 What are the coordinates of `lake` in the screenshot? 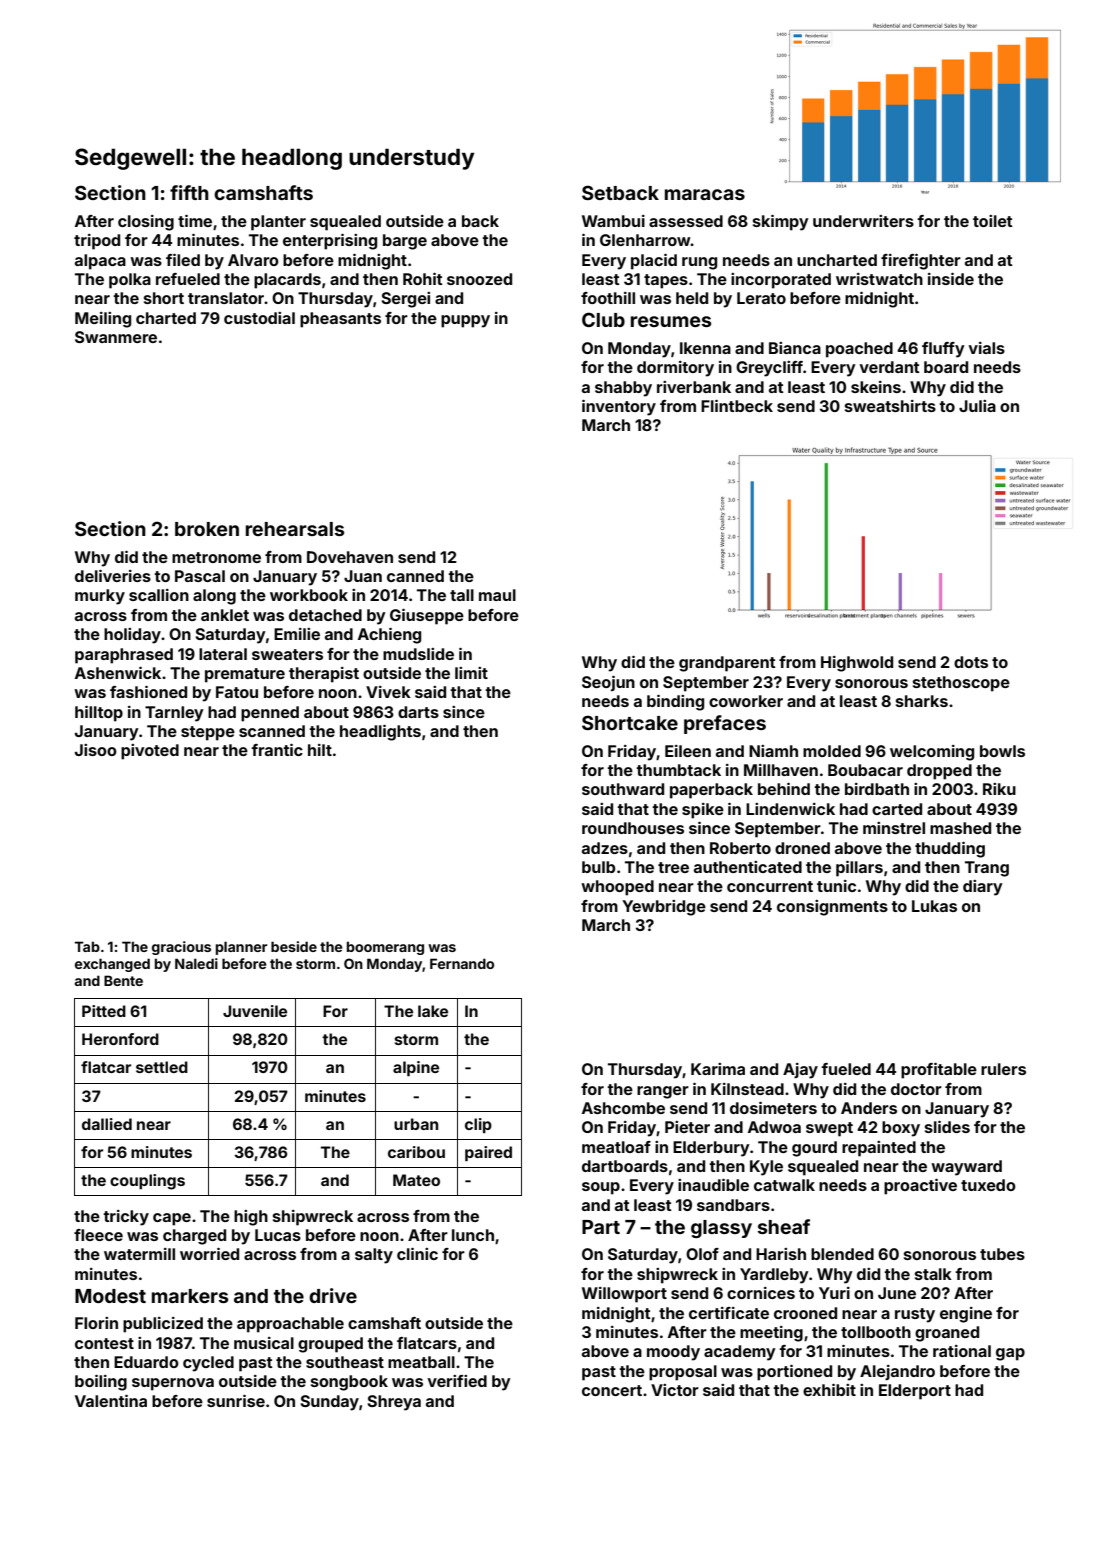 It's located at (433, 1011).
